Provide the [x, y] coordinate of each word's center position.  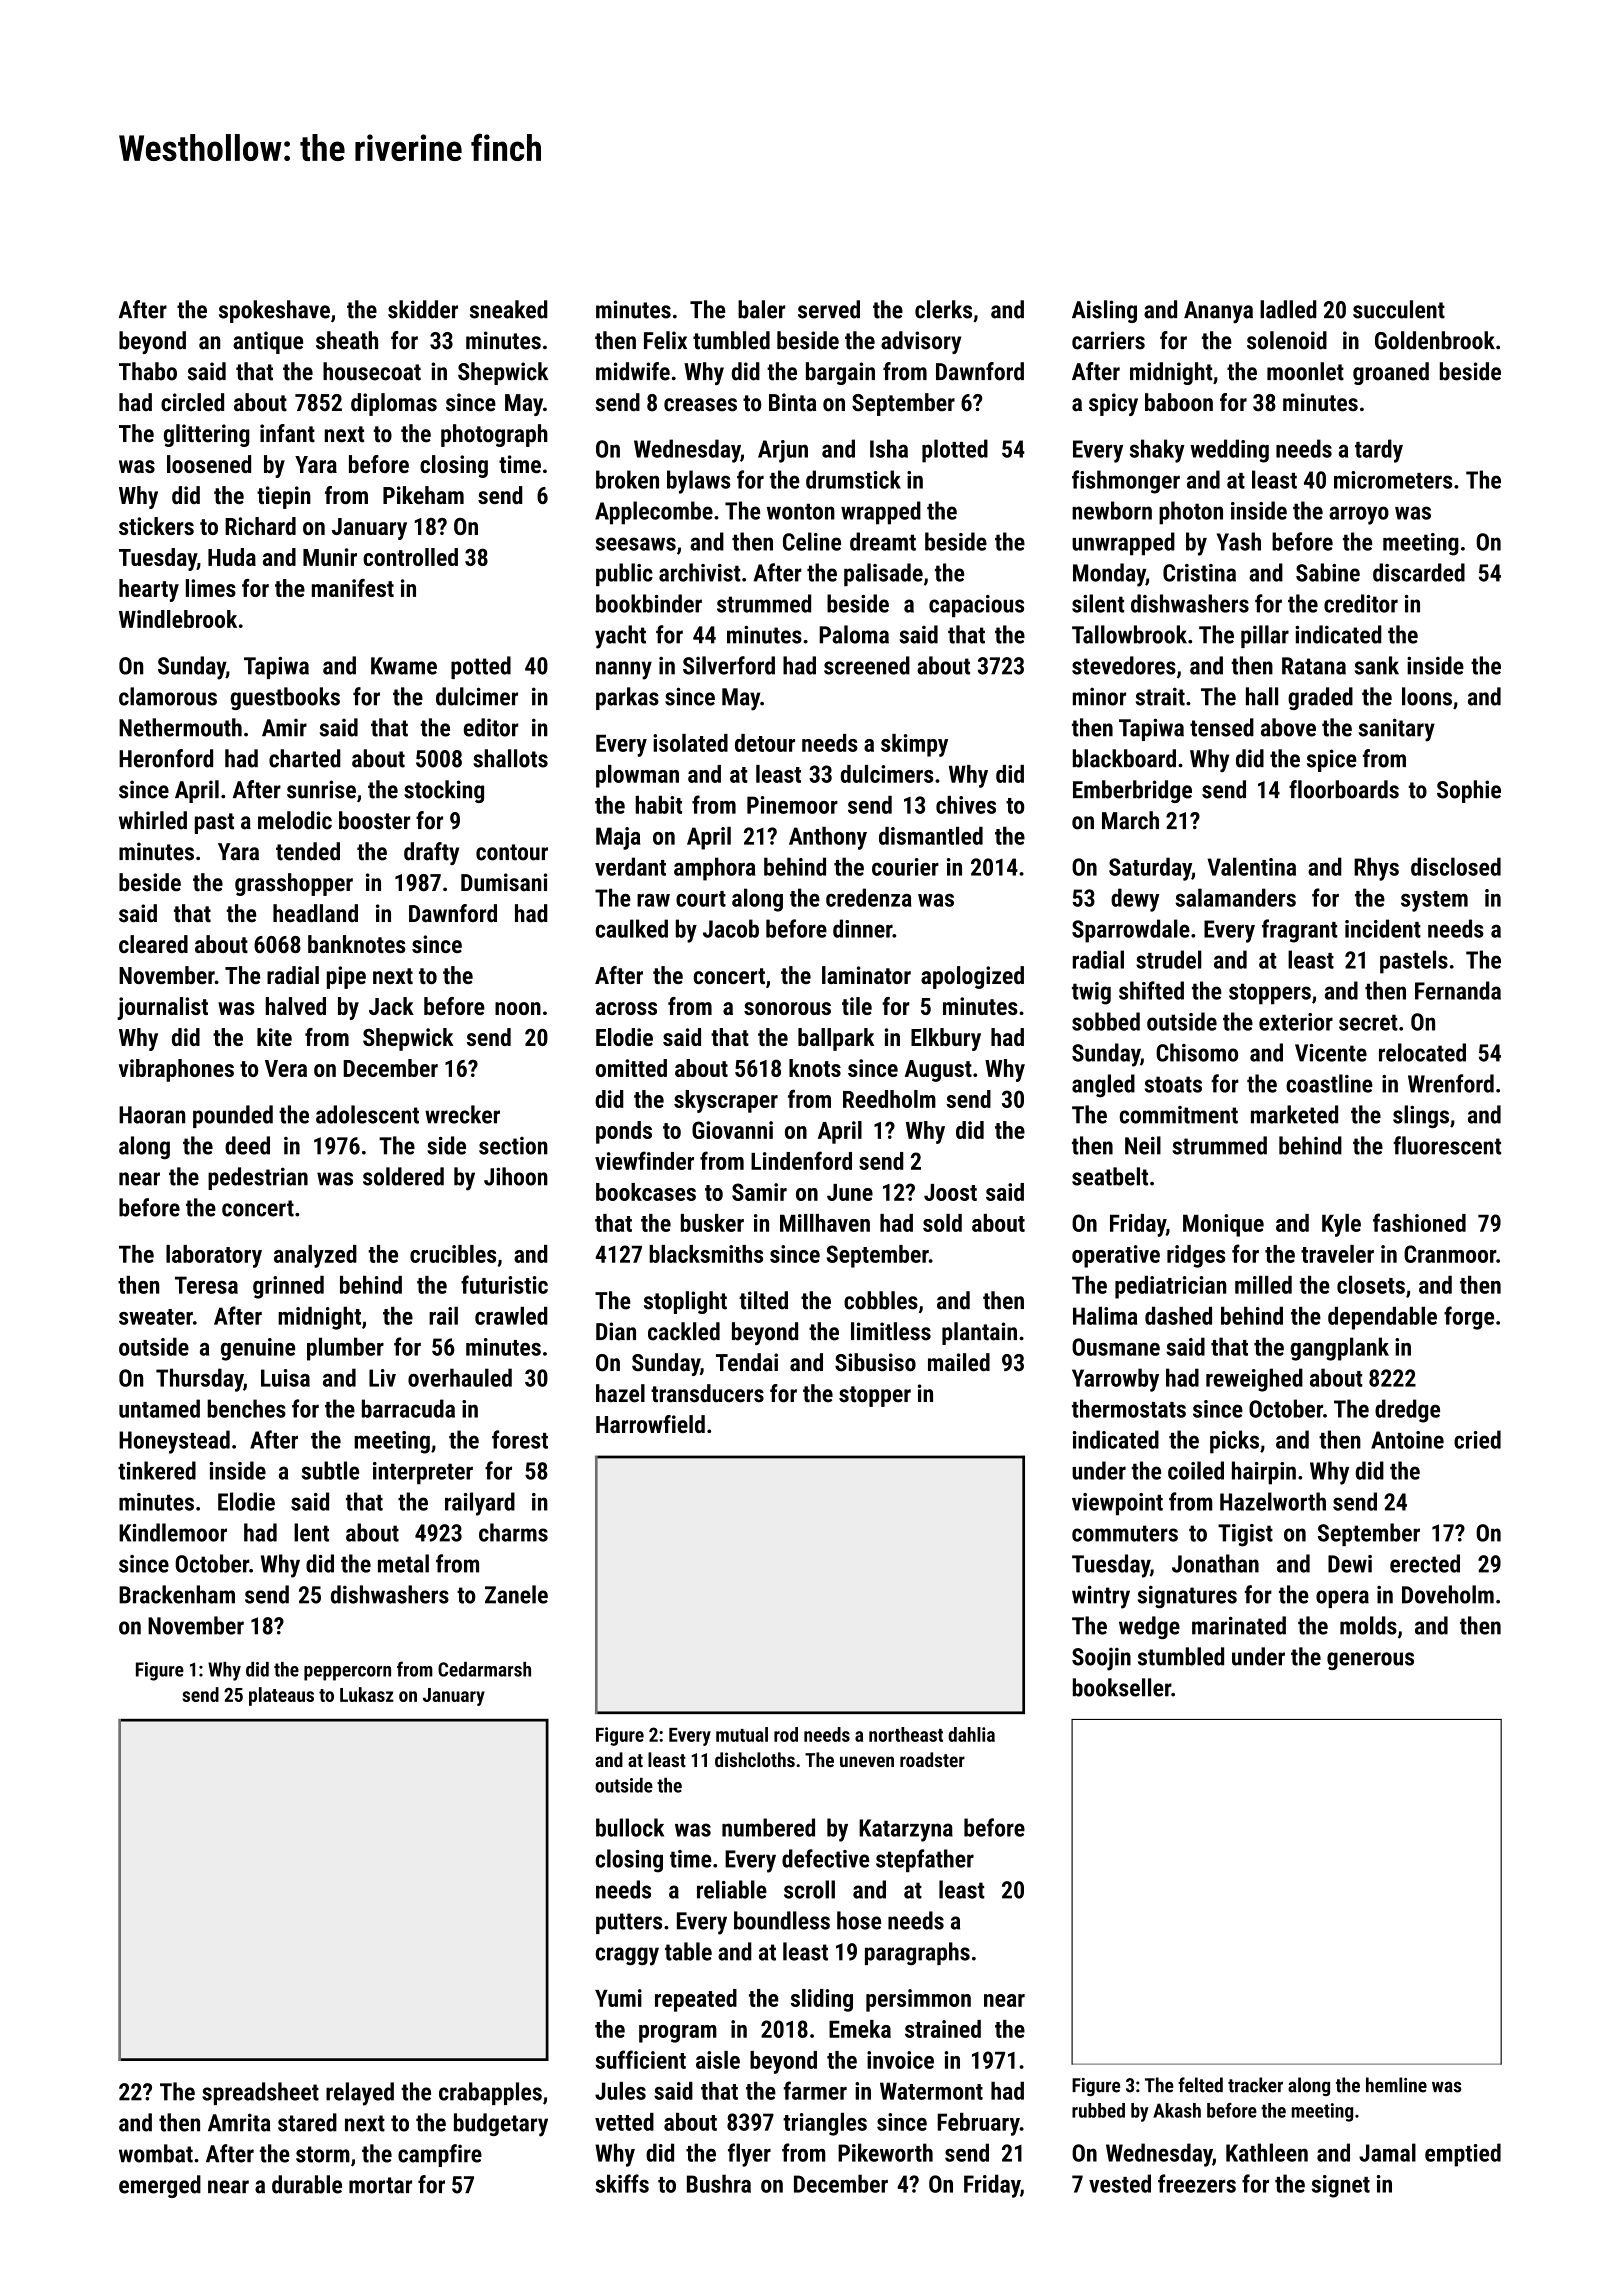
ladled [1288, 309]
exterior [1296, 1022]
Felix [665, 340]
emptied [1463, 2155]
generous [1370, 1661]
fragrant [1300, 931]
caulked [632, 928]
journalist [162, 1008]
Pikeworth [885, 2152]
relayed [360, 2094]
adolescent [367, 1114]
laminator [866, 975]
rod [786, 1734]
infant [287, 433]
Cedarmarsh [484, 1669]
